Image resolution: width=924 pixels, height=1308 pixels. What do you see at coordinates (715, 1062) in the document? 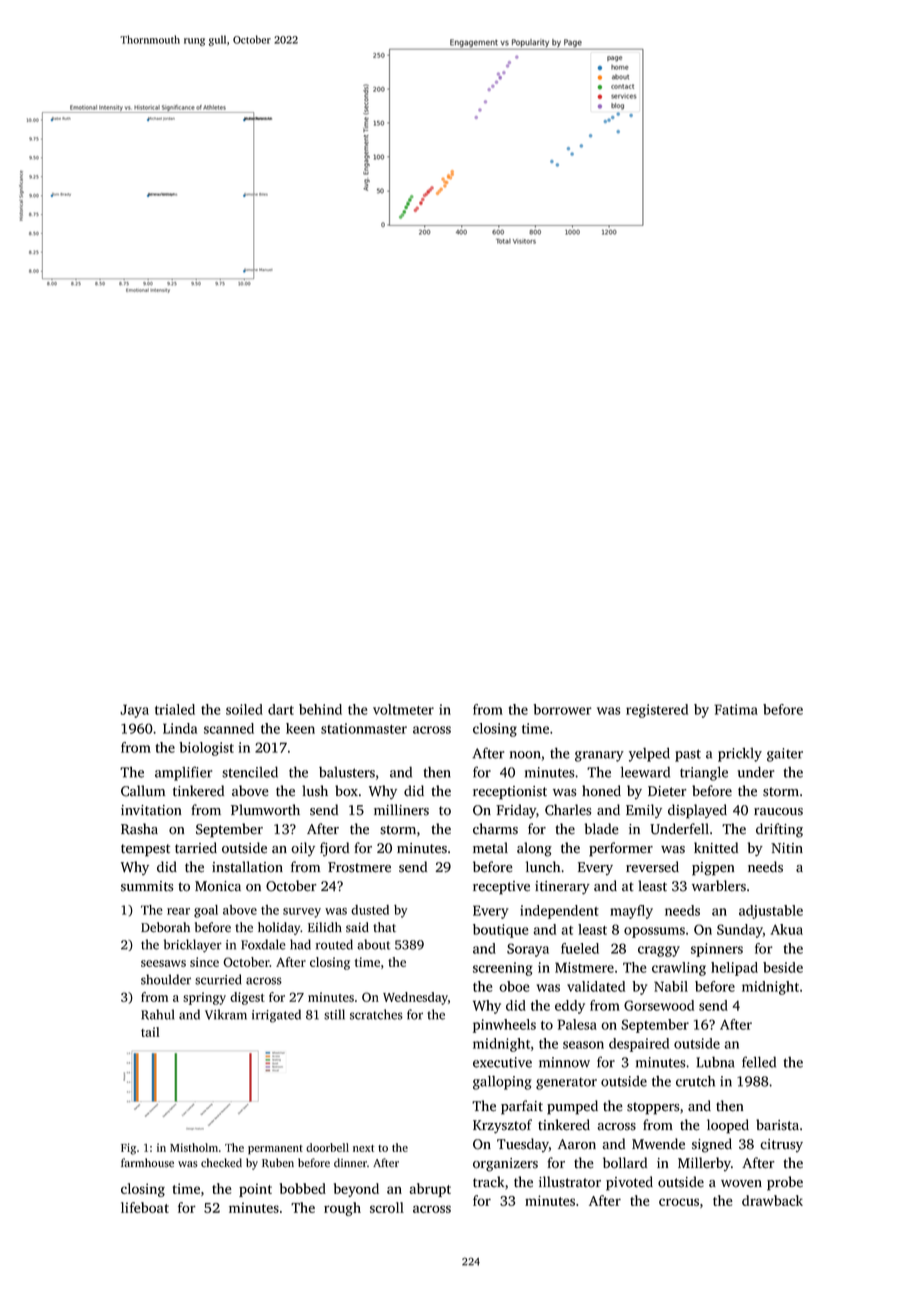
I see `Lubna` at bounding box center [715, 1062].
